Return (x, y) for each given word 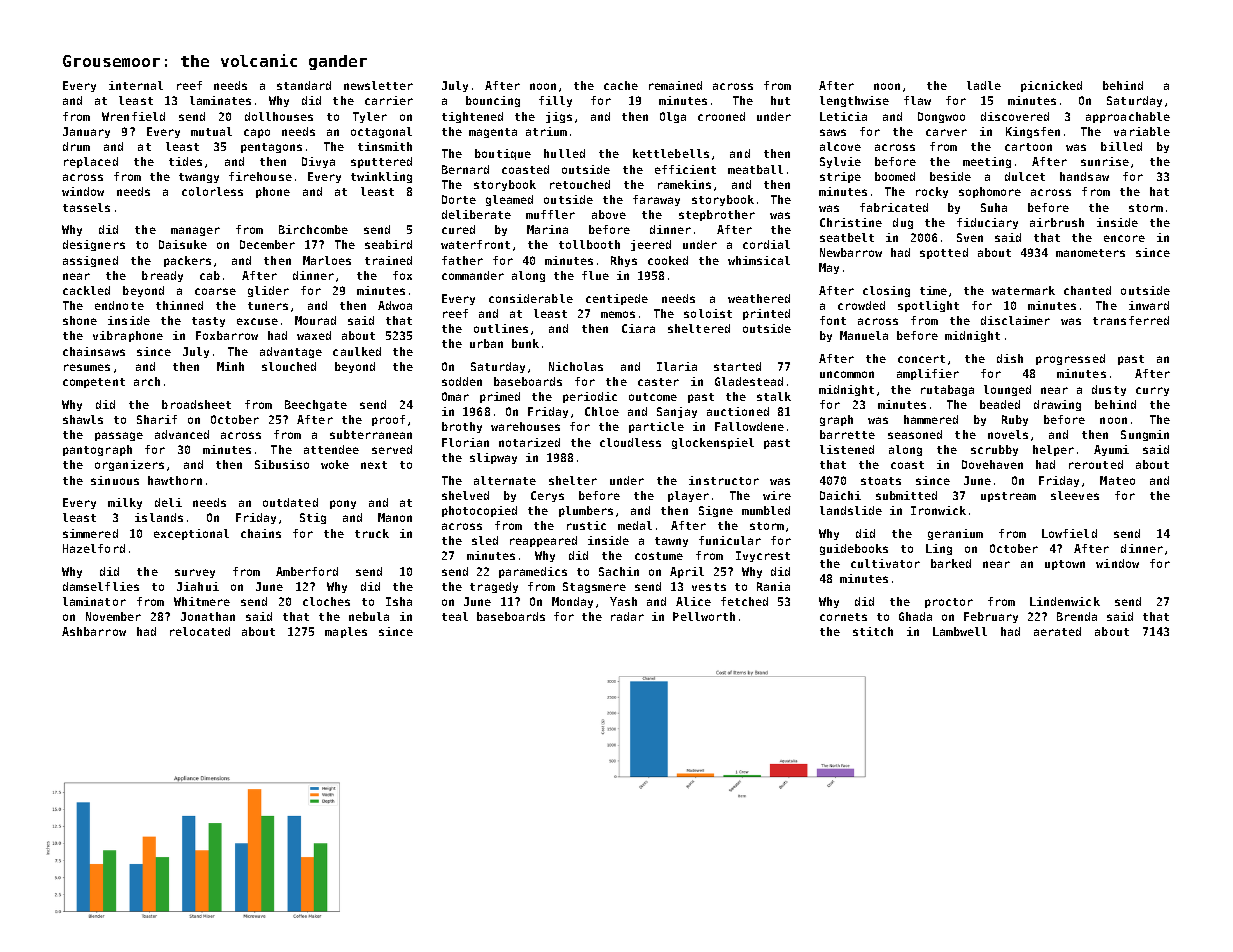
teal (455, 616)
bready (162, 276)
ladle (984, 85)
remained (675, 85)
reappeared (543, 541)
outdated (290, 502)
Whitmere (202, 601)
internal (136, 85)
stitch (873, 631)
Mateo (1117, 480)
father (462, 260)
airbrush (1057, 222)
